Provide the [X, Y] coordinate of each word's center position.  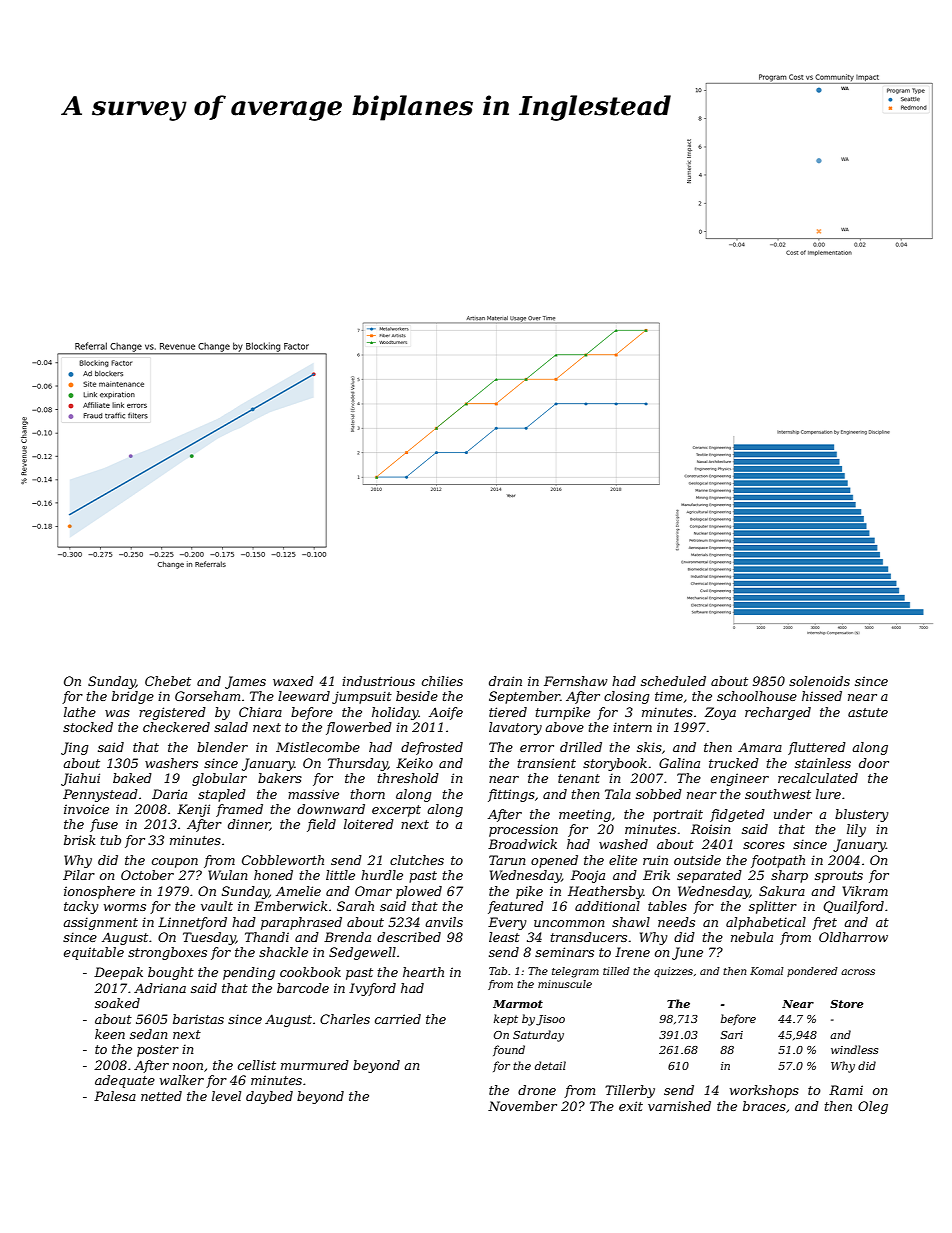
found [509, 1050]
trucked [734, 763]
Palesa [115, 1096]
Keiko [414, 763]
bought [171, 973]
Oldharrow [853, 937]
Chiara [260, 712]
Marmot [518, 1004]
